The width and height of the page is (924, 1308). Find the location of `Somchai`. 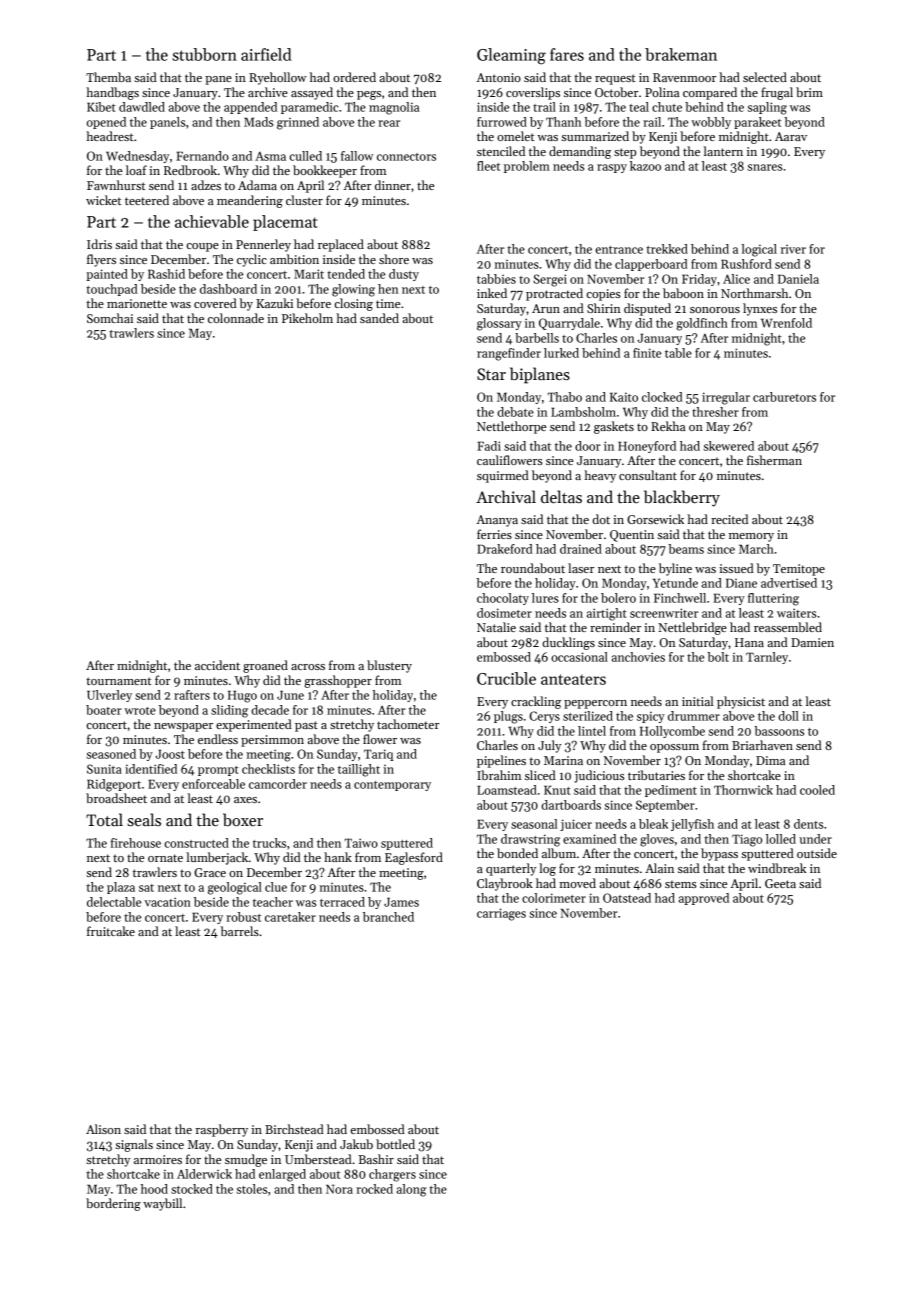

Somchai is located at coordinates (110, 318).
